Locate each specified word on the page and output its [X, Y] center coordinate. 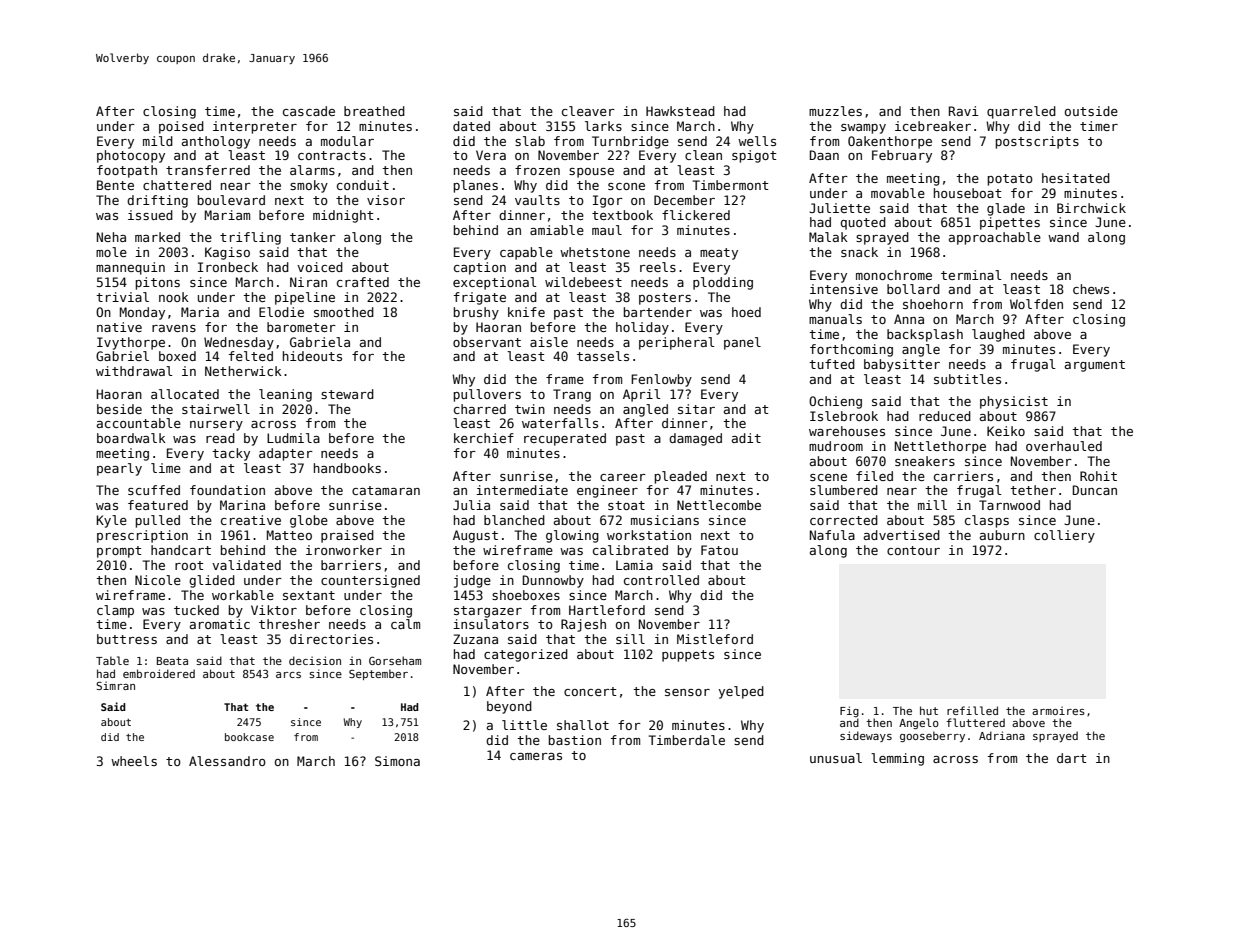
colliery [1064, 536]
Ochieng [835, 402]
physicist [1014, 402]
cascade [309, 111]
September [378, 674]
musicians [665, 520]
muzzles [835, 111]
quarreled [1021, 112]
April [642, 395]
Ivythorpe [131, 343]
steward [347, 394]
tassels [603, 356]
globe [309, 521]
